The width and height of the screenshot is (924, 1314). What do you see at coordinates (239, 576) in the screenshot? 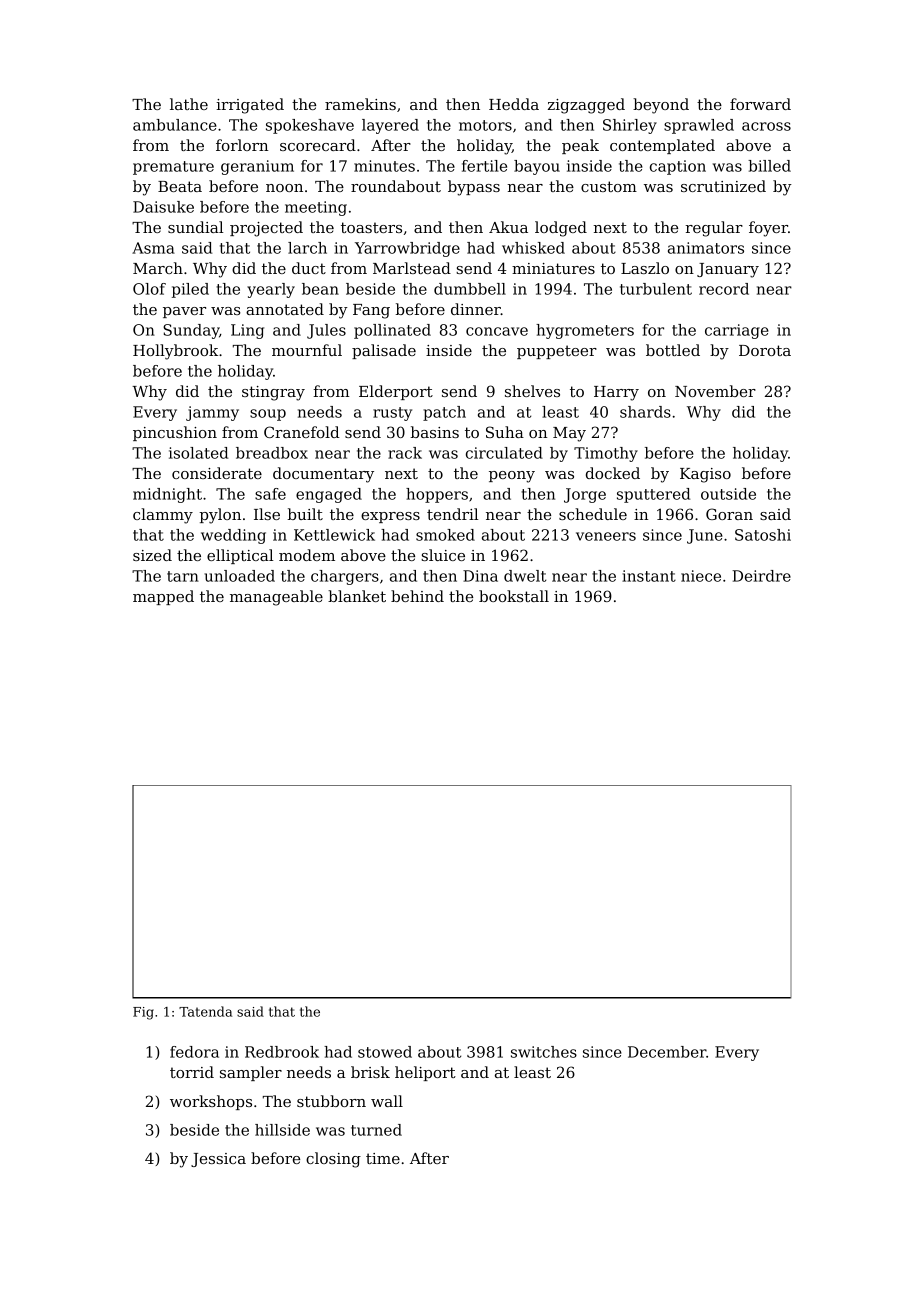
I see `unloaded` at bounding box center [239, 576].
